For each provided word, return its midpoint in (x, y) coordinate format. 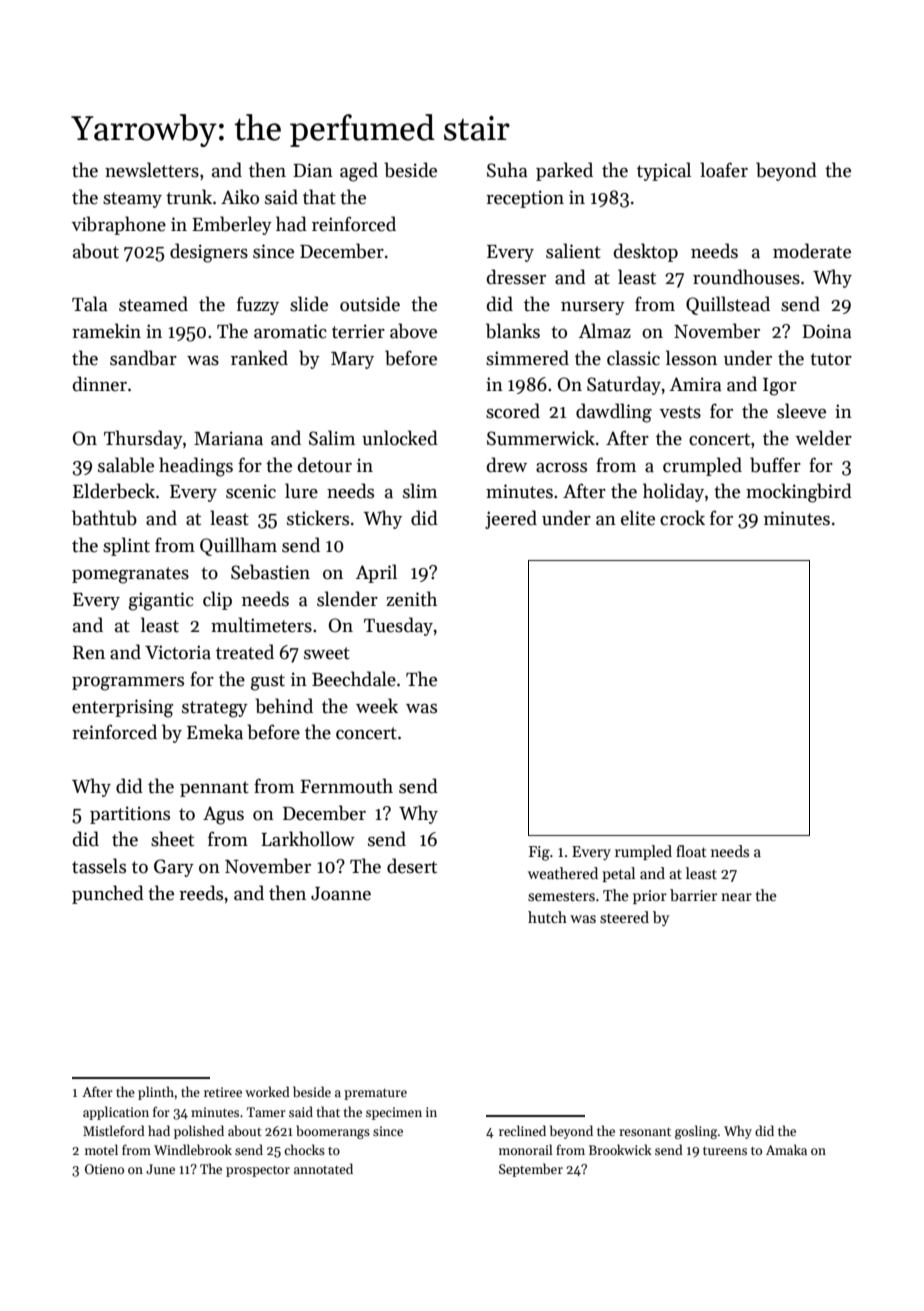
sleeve (801, 411)
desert (412, 866)
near (736, 897)
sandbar (143, 358)
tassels (99, 866)
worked (267, 1091)
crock (682, 518)
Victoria (178, 652)
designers (209, 253)
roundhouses (746, 277)
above (413, 331)
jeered (511, 519)
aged (359, 172)
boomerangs (333, 1132)
